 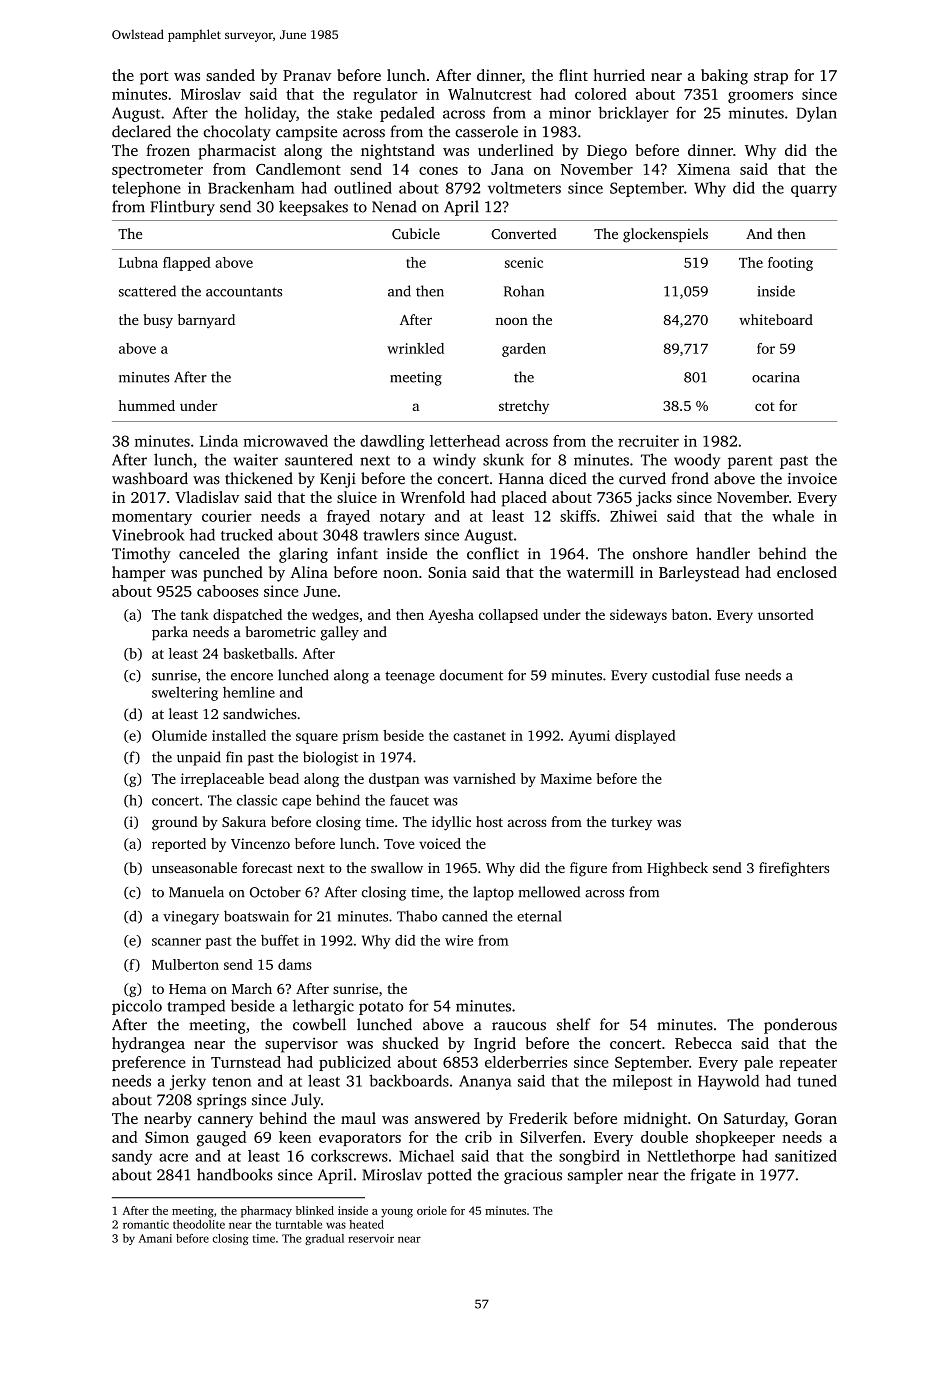 What do you see at coordinates (266, 1212) in the screenshot?
I see `pharmacy` at bounding box center [266, 1212].
